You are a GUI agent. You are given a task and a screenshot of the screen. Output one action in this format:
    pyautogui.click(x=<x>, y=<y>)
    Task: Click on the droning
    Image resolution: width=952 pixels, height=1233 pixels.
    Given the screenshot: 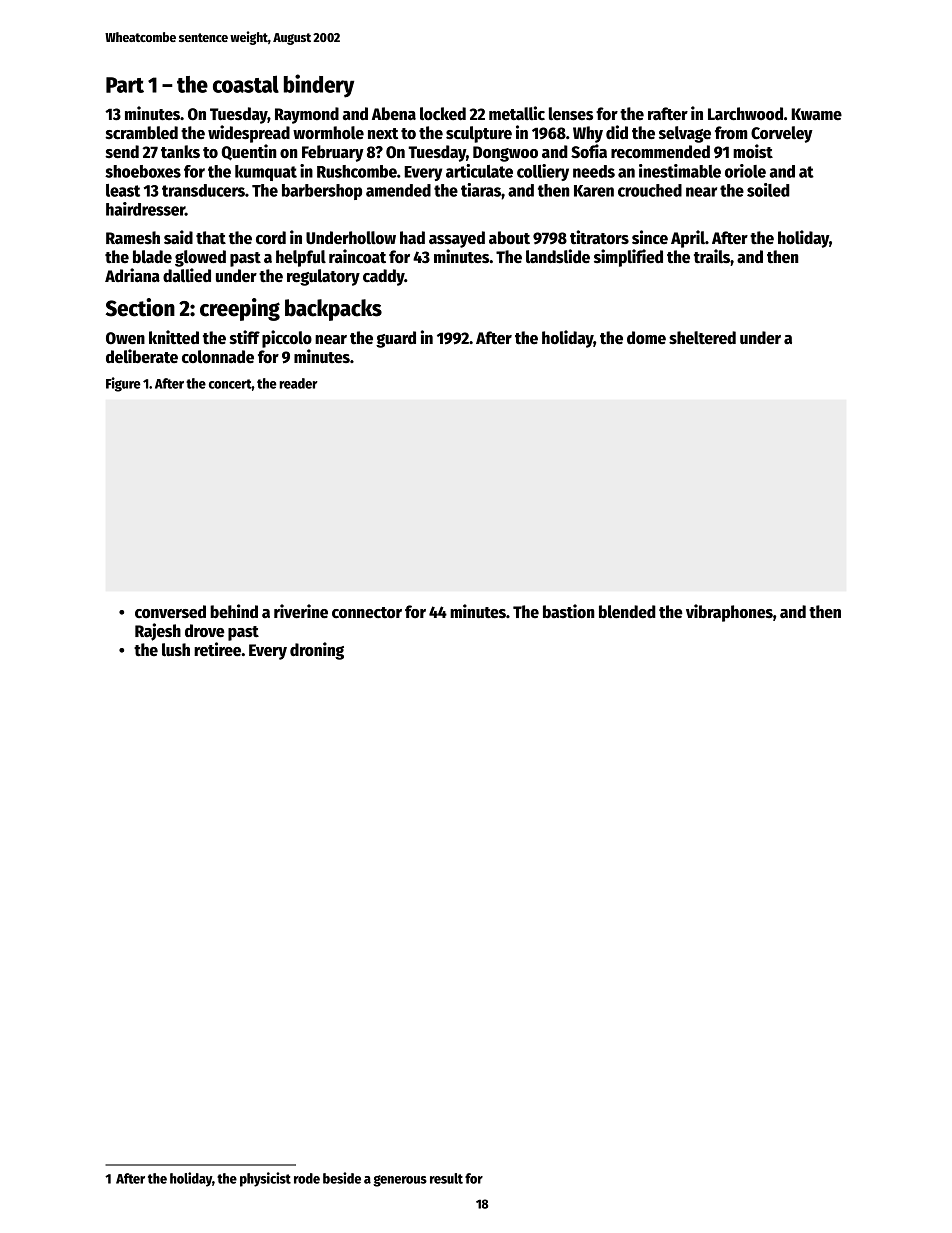 What is the action you would take?
    pyautogui.click(x=317, y=651)
